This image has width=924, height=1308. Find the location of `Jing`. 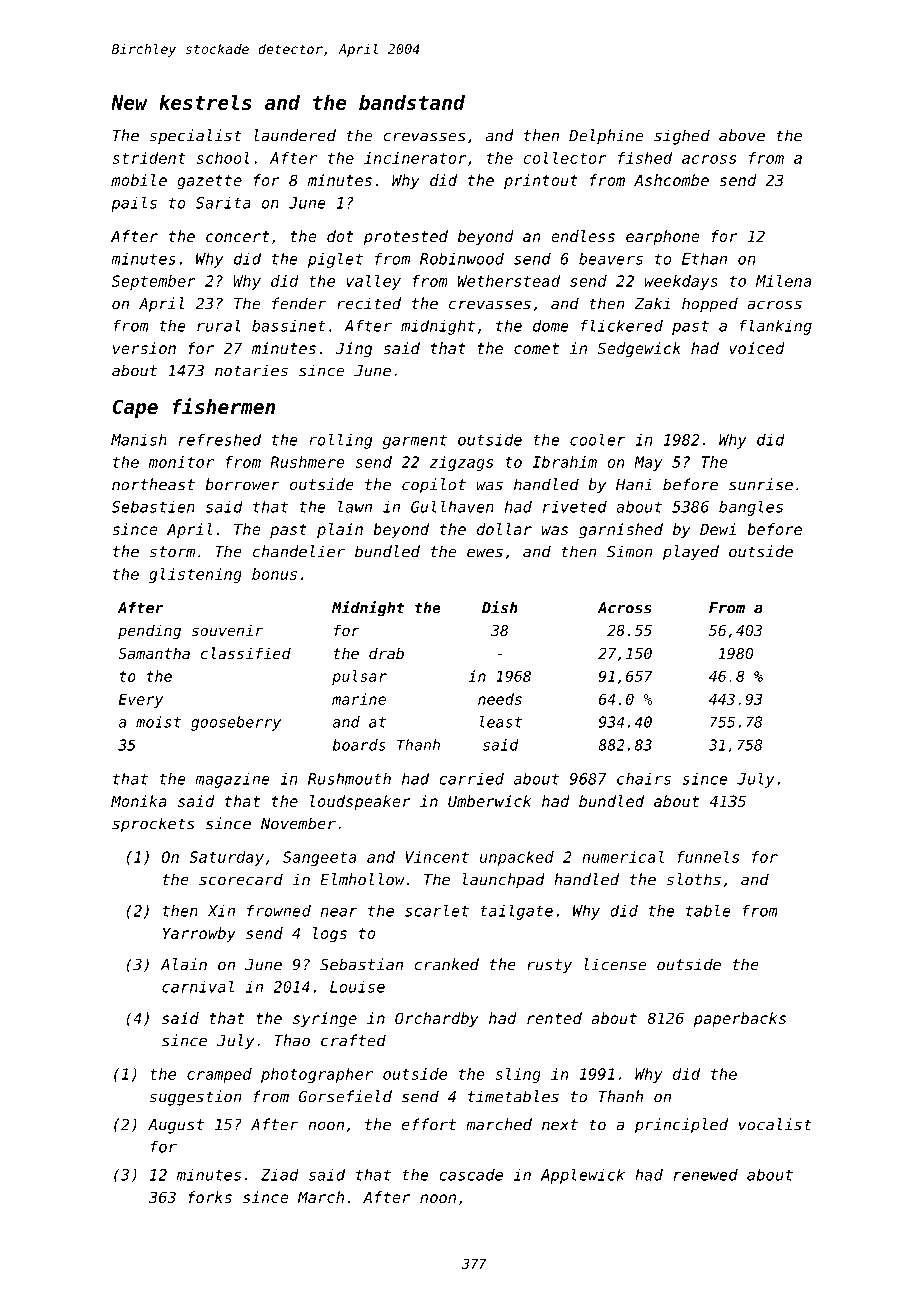

Jing is located at coordinates (354, 350).
